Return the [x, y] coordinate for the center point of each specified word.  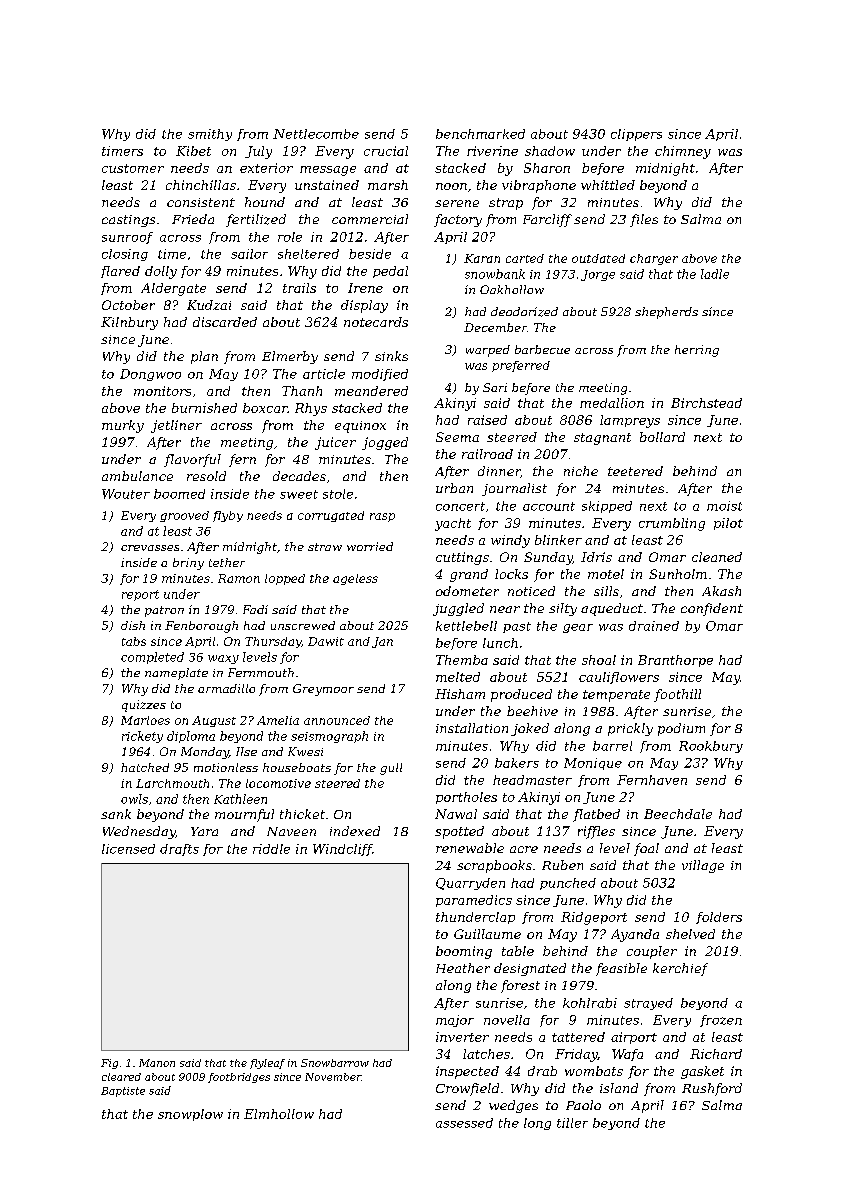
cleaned [717, 557]
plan [204, 357]
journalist [514, 489]
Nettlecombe [316, 134]
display [364, 306]
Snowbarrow [335, 1063]
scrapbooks [494, 866]
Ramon [239, 578]
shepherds [666, 313]
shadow [550, 151]
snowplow [190, 1115]
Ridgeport [594, 918]
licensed [128, 849]
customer [133, 168]
